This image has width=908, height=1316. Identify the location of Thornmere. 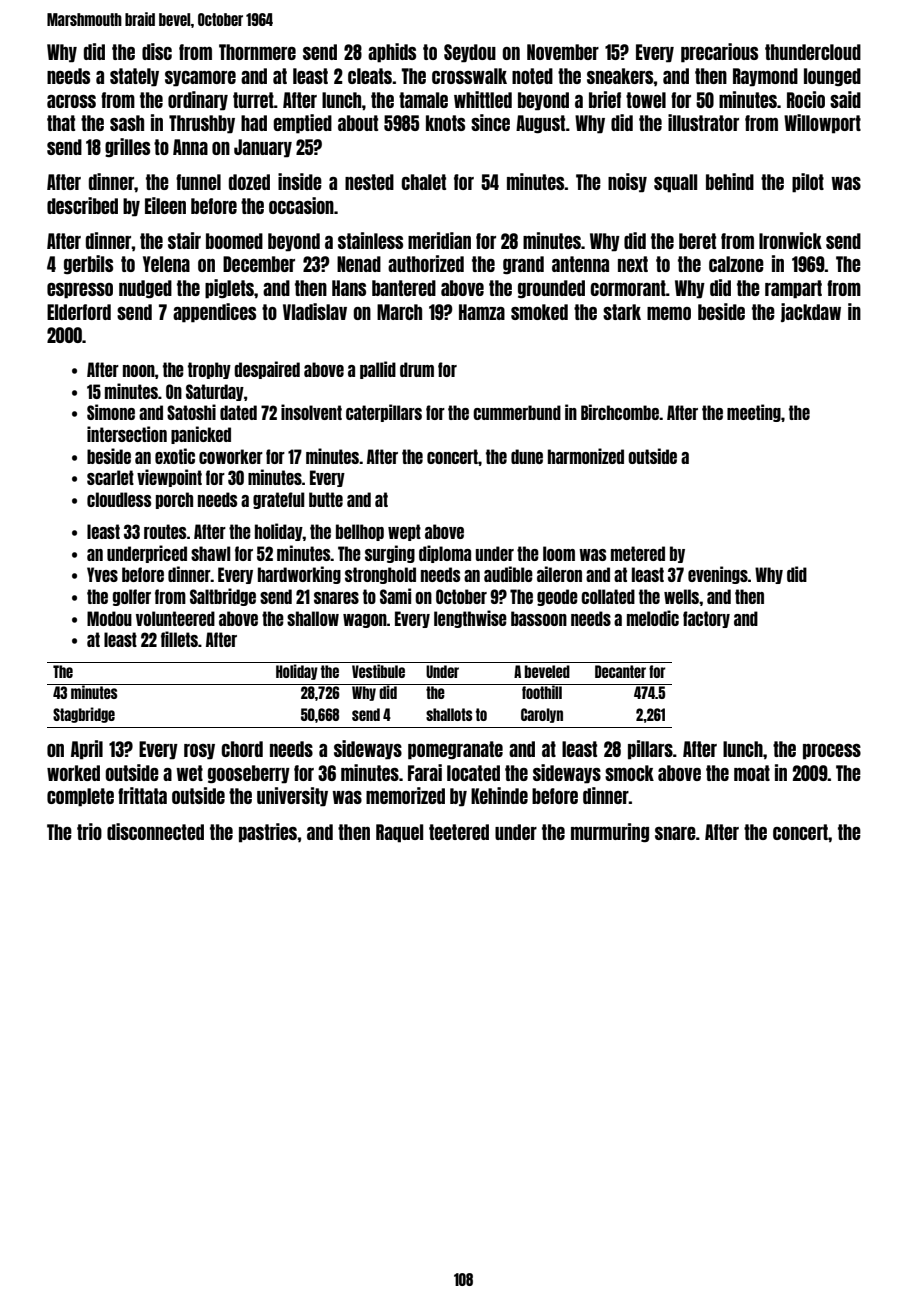
(257, 52).
